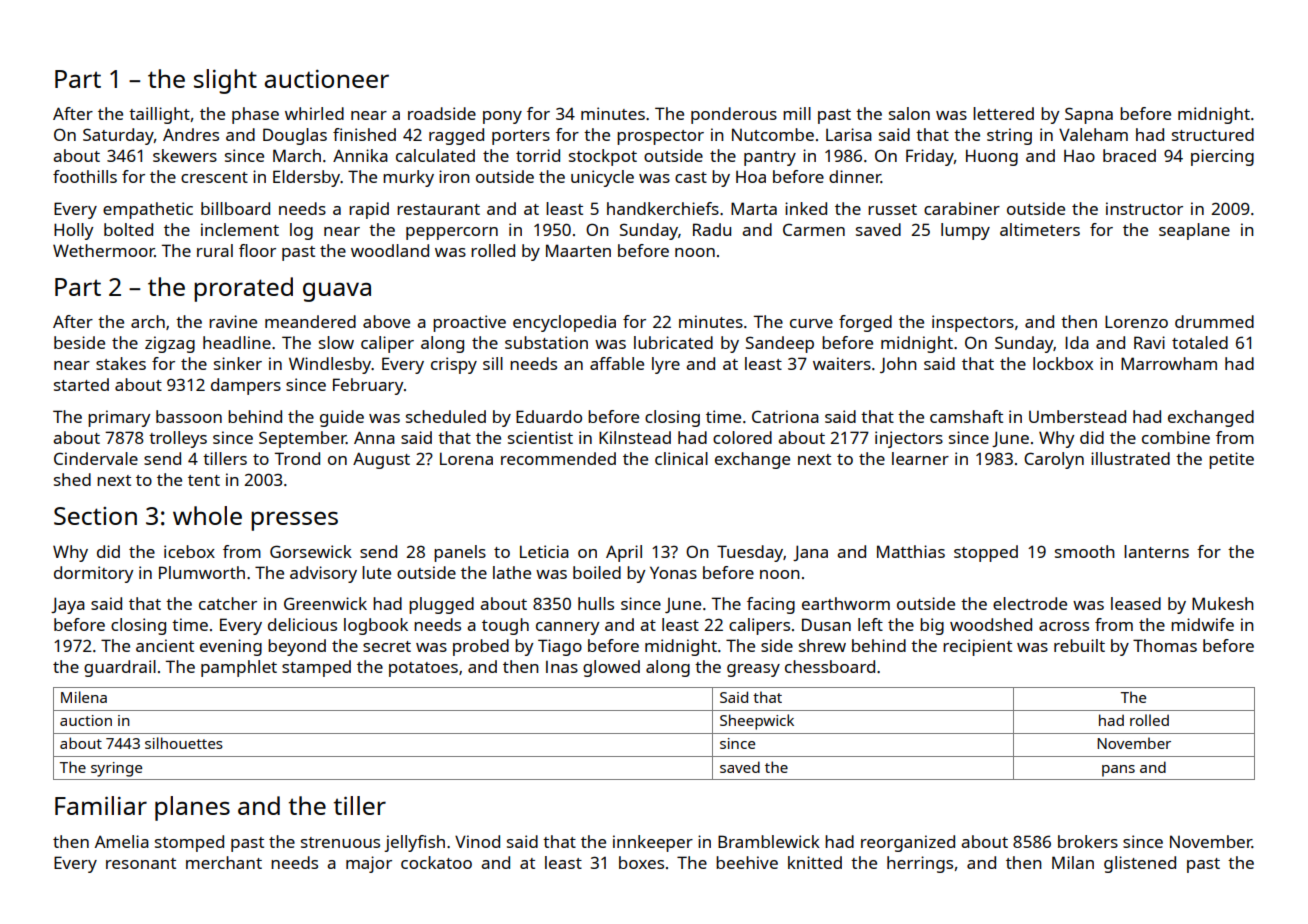 The image size is (1308, 924). Describe the element at coordinates (302, 439) in the document. I see `September` at that location.
